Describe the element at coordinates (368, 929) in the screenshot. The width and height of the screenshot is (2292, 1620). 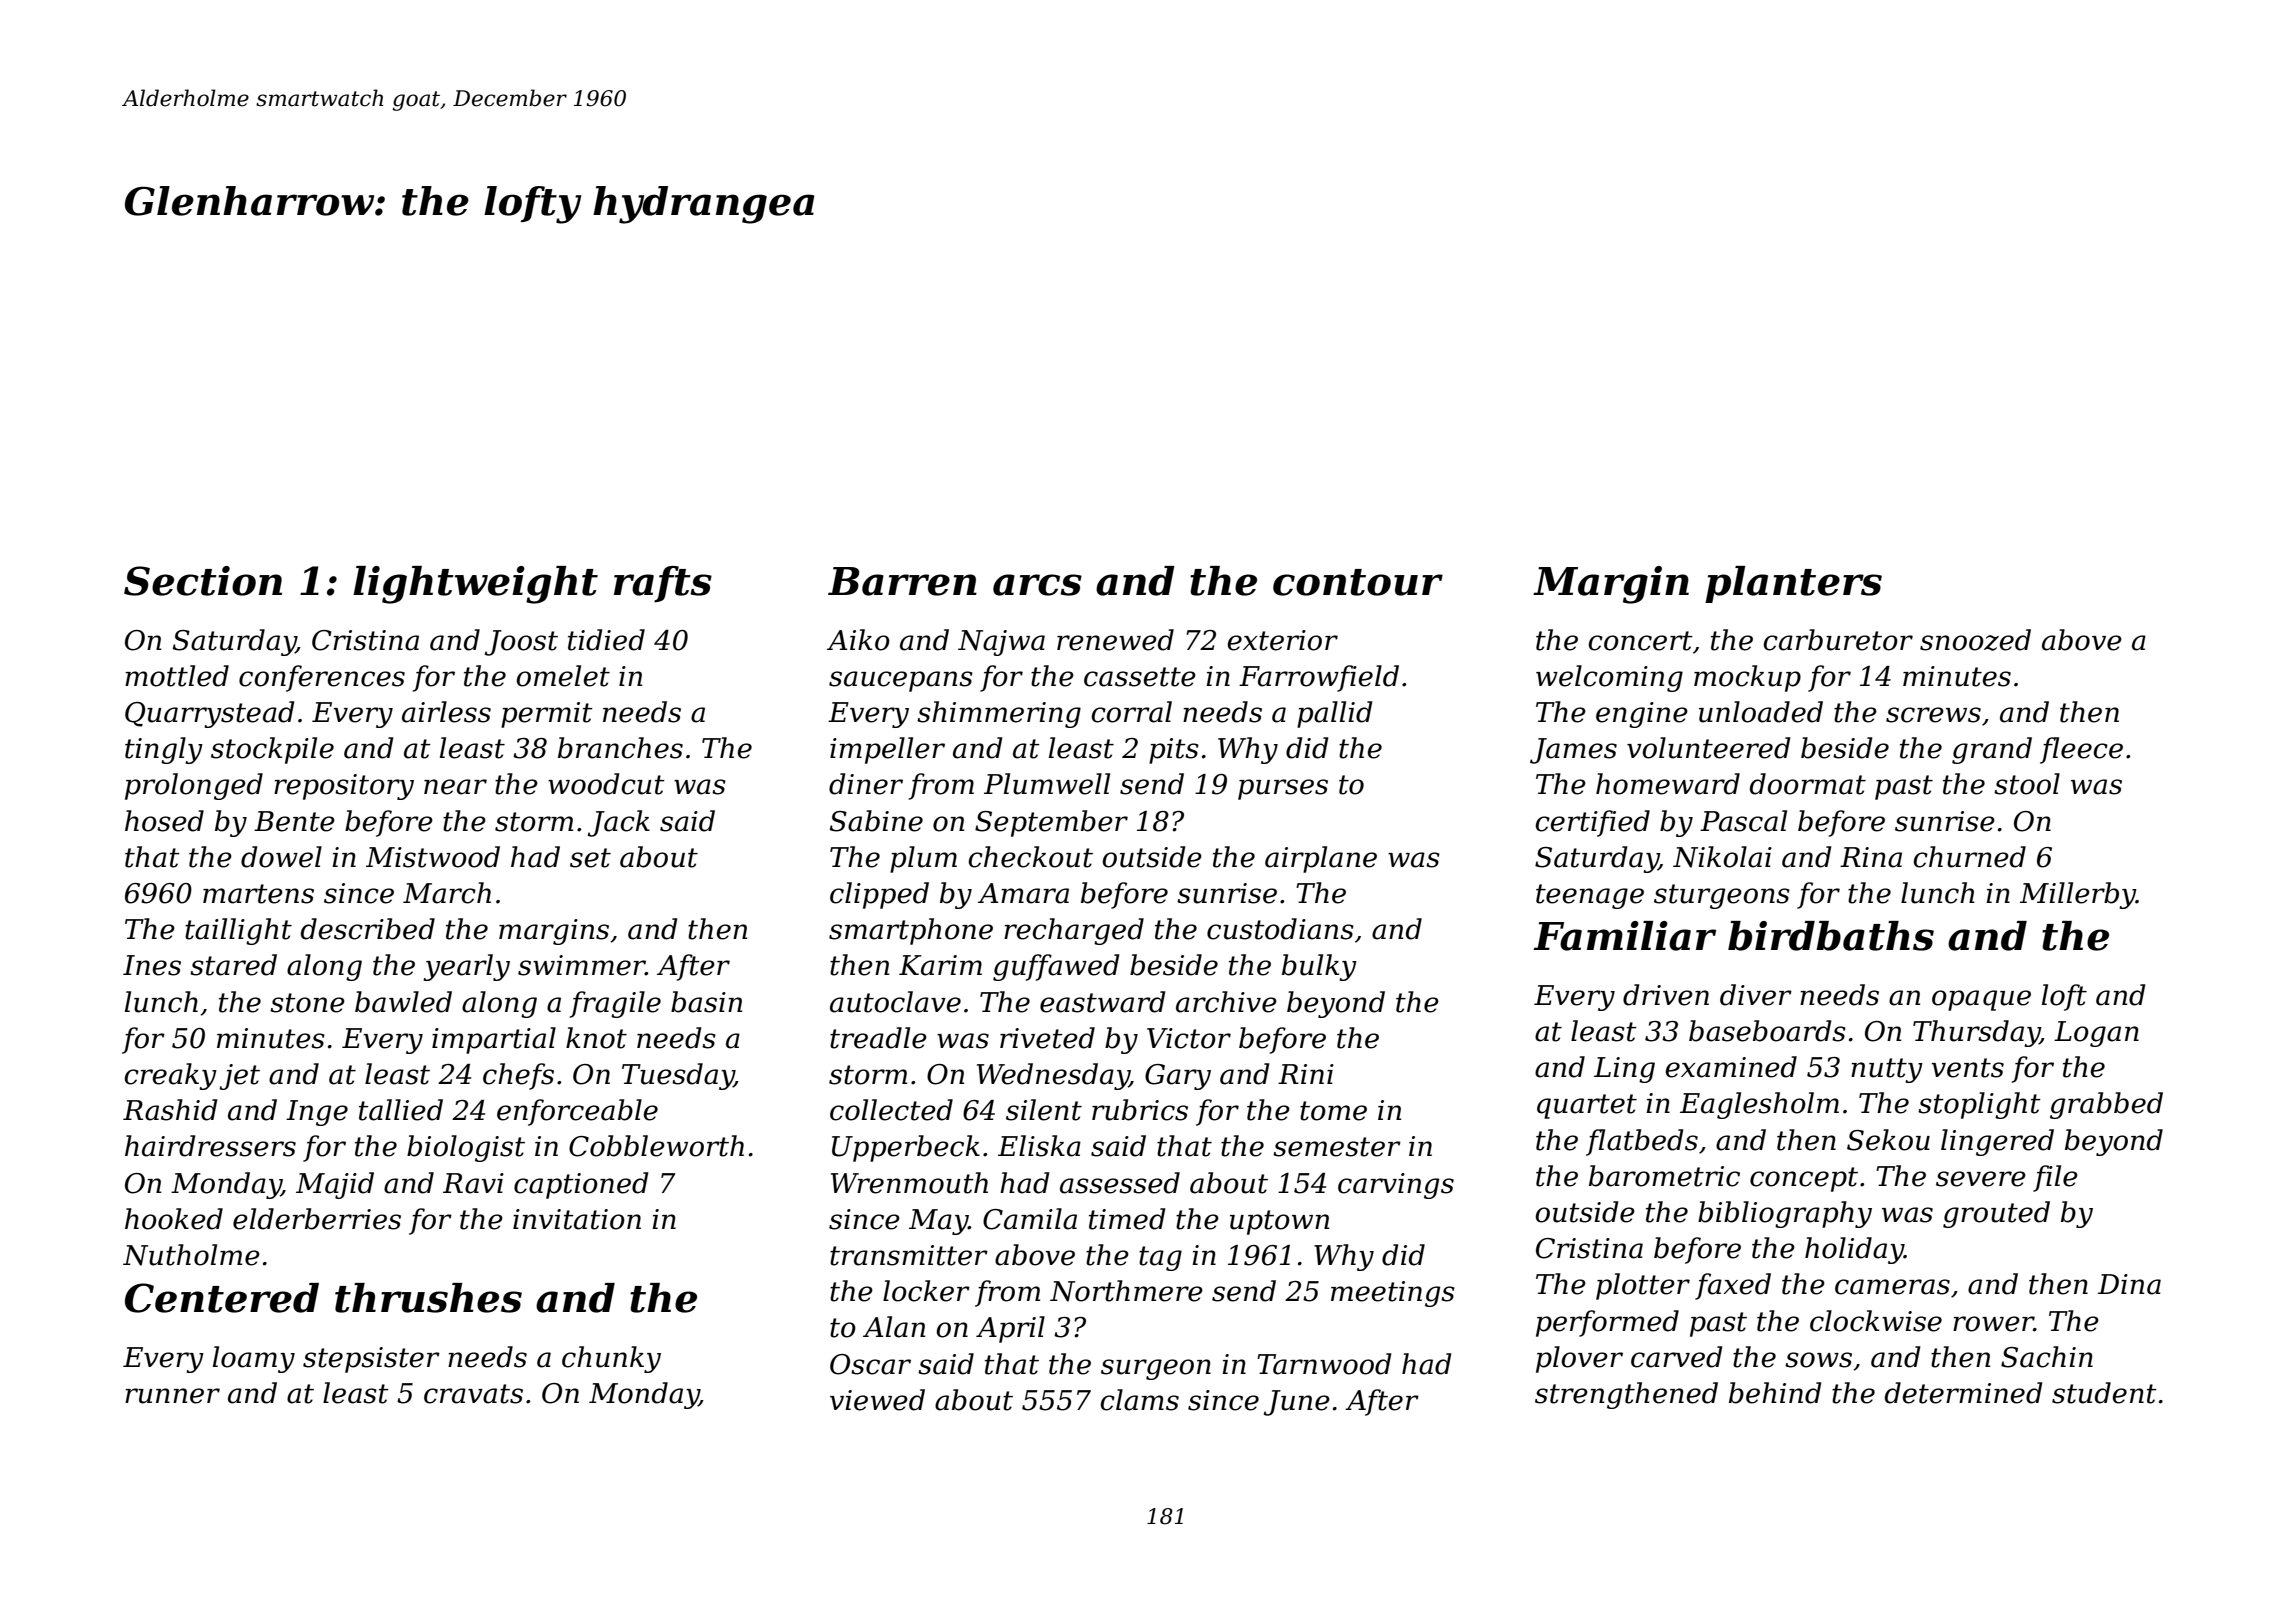
I see `described` at that location.
